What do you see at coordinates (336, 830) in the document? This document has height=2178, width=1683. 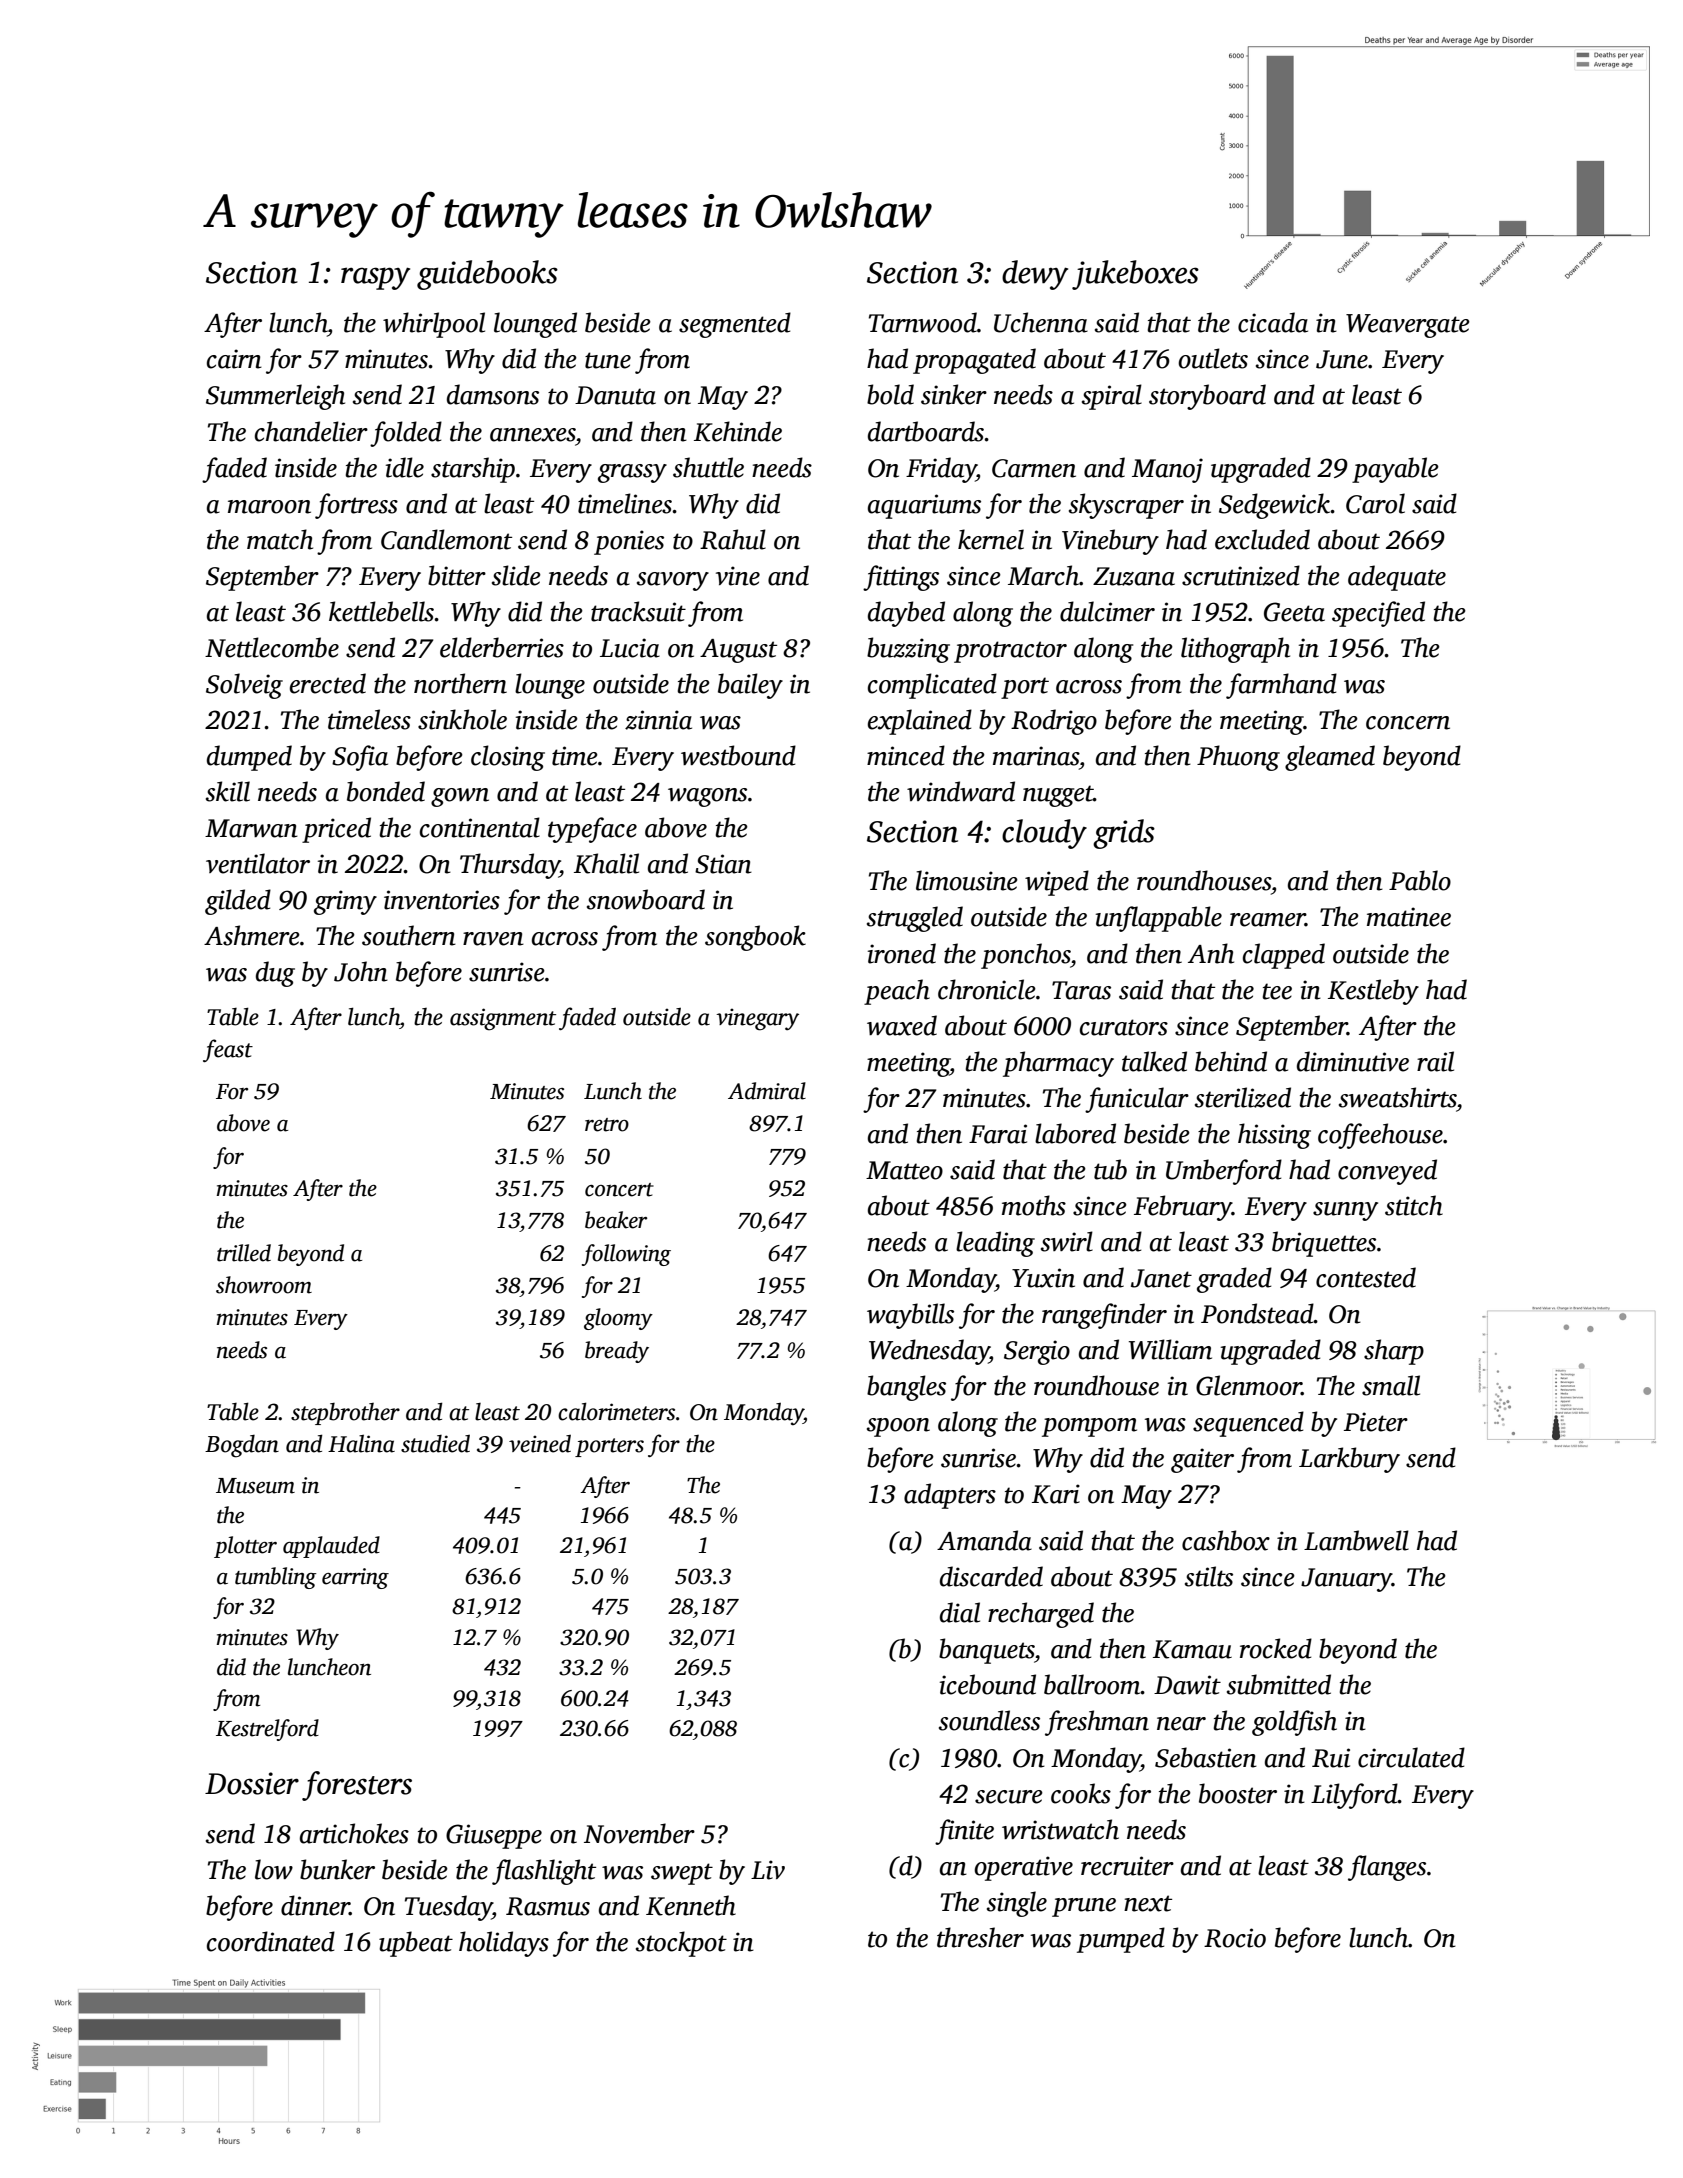 I see `priced` at bounding box center [336, 830].
